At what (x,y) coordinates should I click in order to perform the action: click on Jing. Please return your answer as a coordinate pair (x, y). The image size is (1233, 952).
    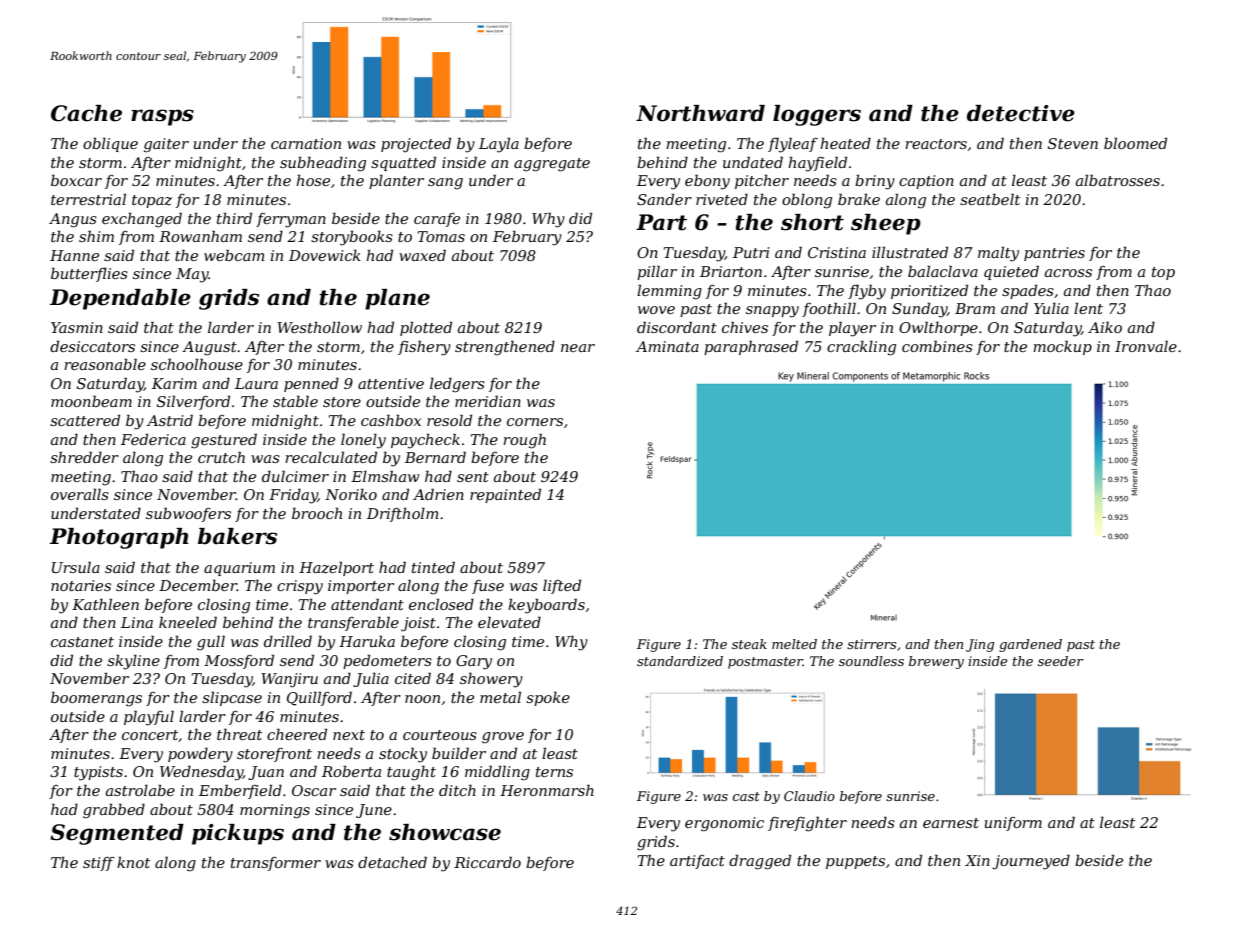
    Looking at the image, I should click on (980, 645).
